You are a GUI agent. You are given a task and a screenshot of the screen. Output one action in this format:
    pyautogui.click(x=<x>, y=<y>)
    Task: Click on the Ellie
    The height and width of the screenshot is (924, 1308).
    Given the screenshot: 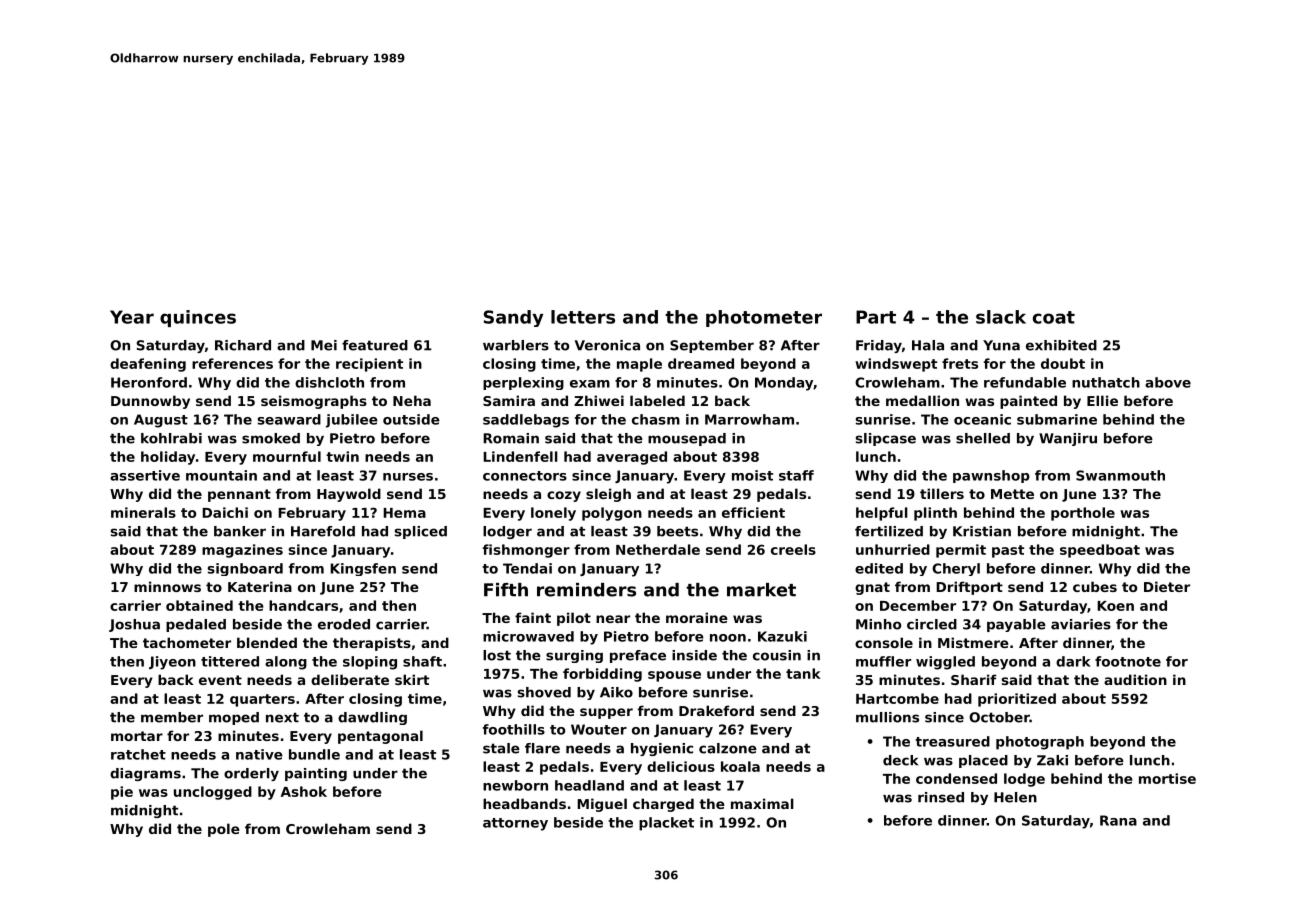 What is the action you would take?
    pyautogui.click(x=1102, y=400)
